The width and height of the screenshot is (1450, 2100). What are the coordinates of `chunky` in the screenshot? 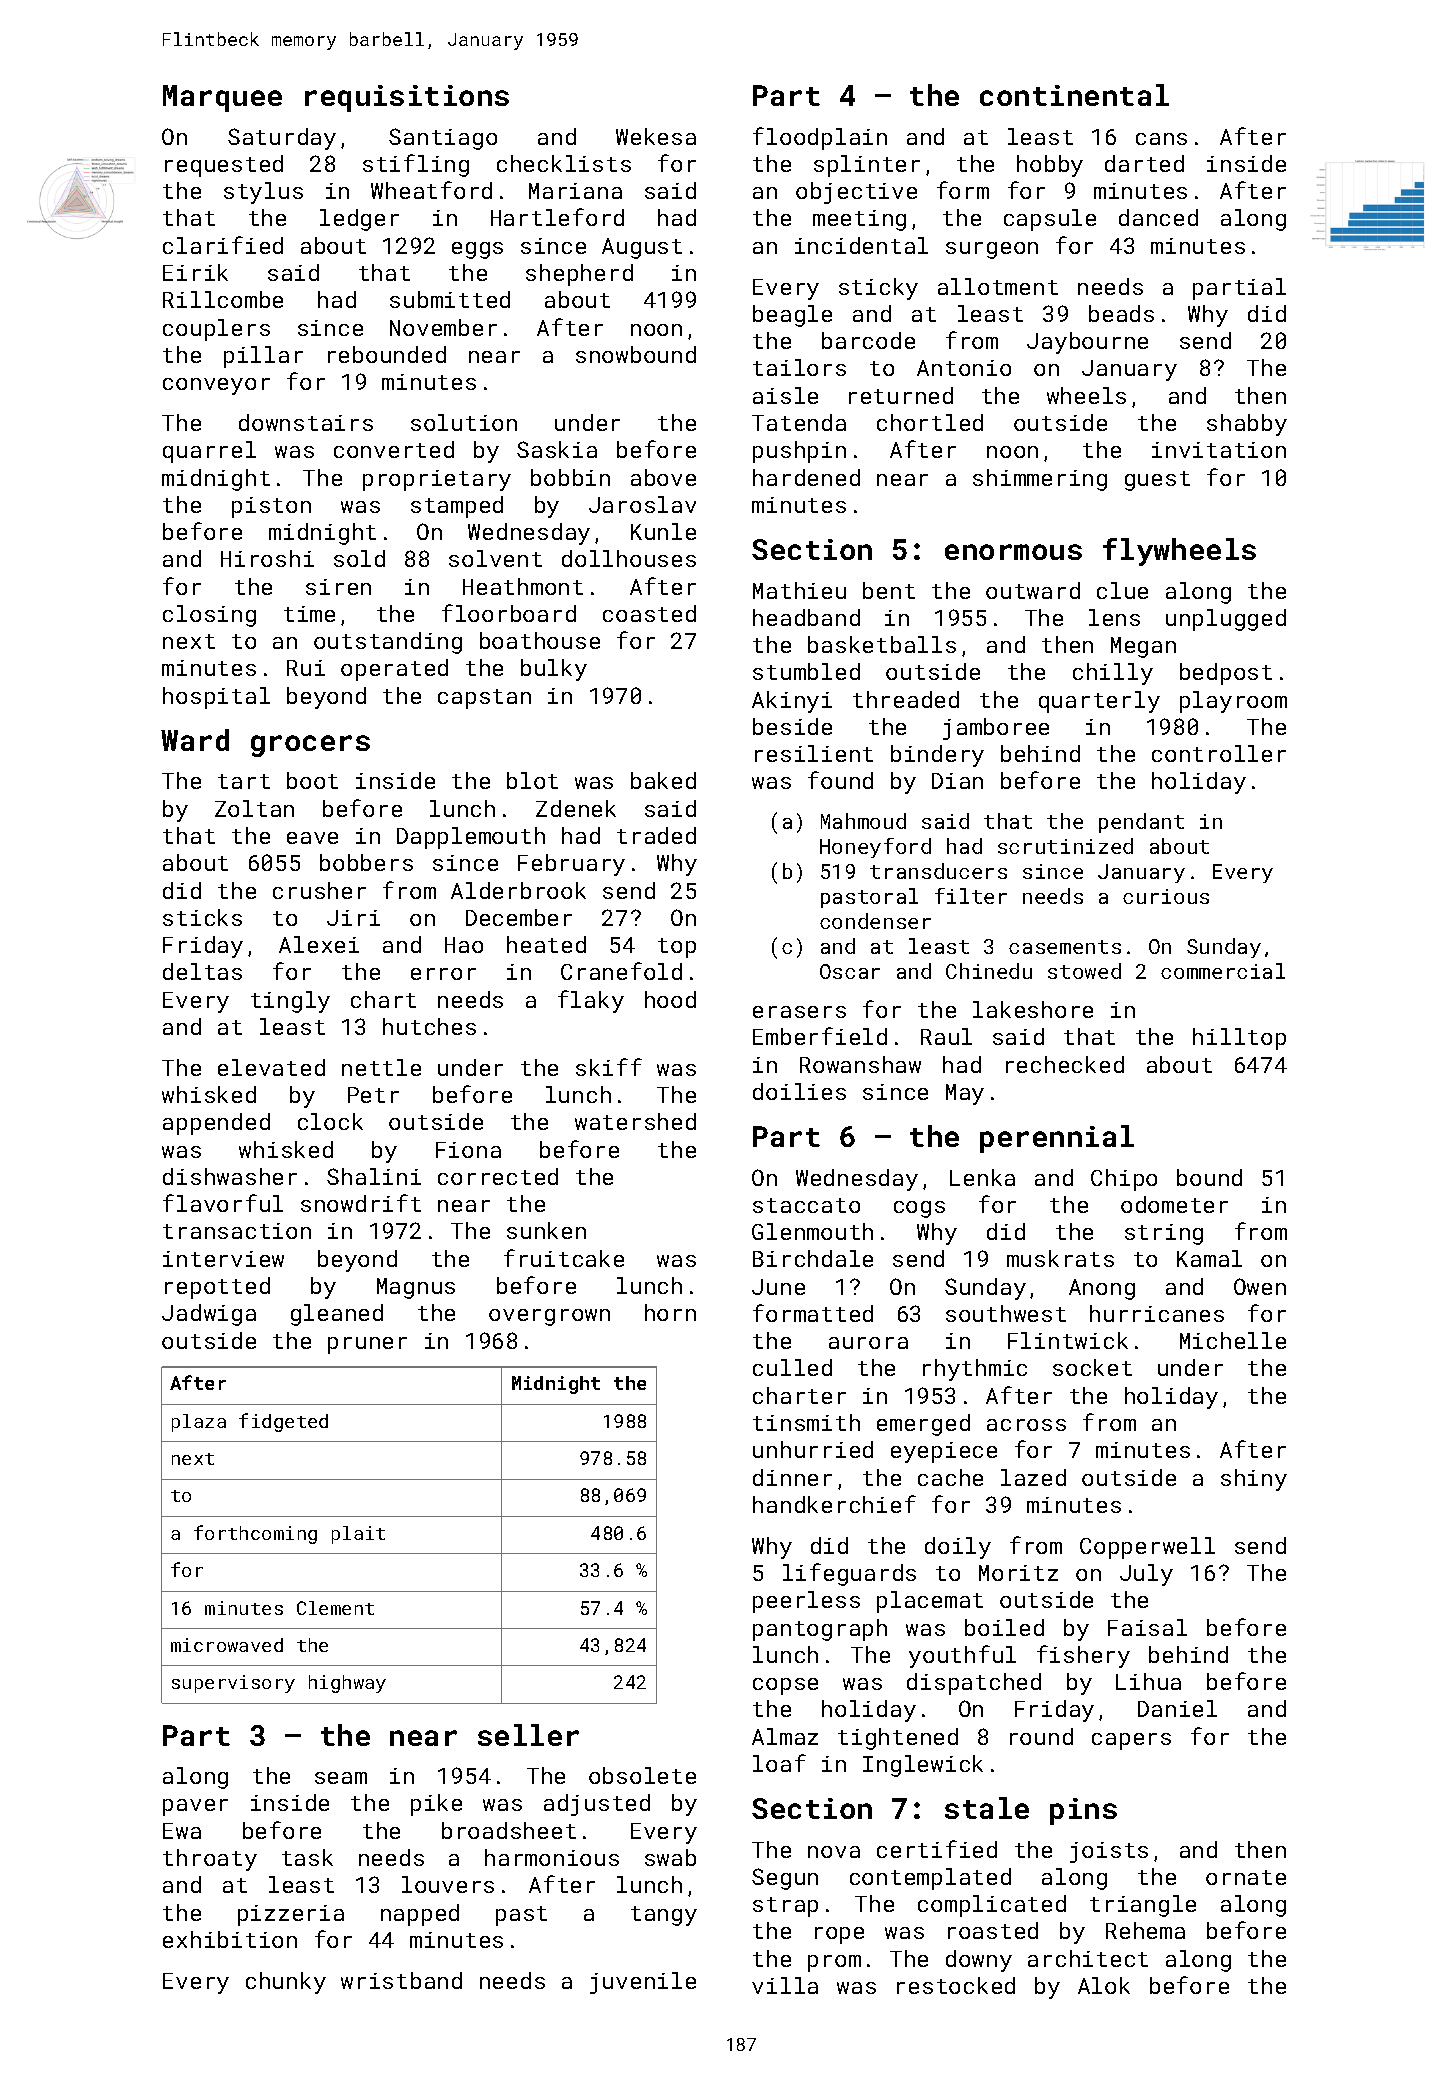 It's located at (286, 1983).
